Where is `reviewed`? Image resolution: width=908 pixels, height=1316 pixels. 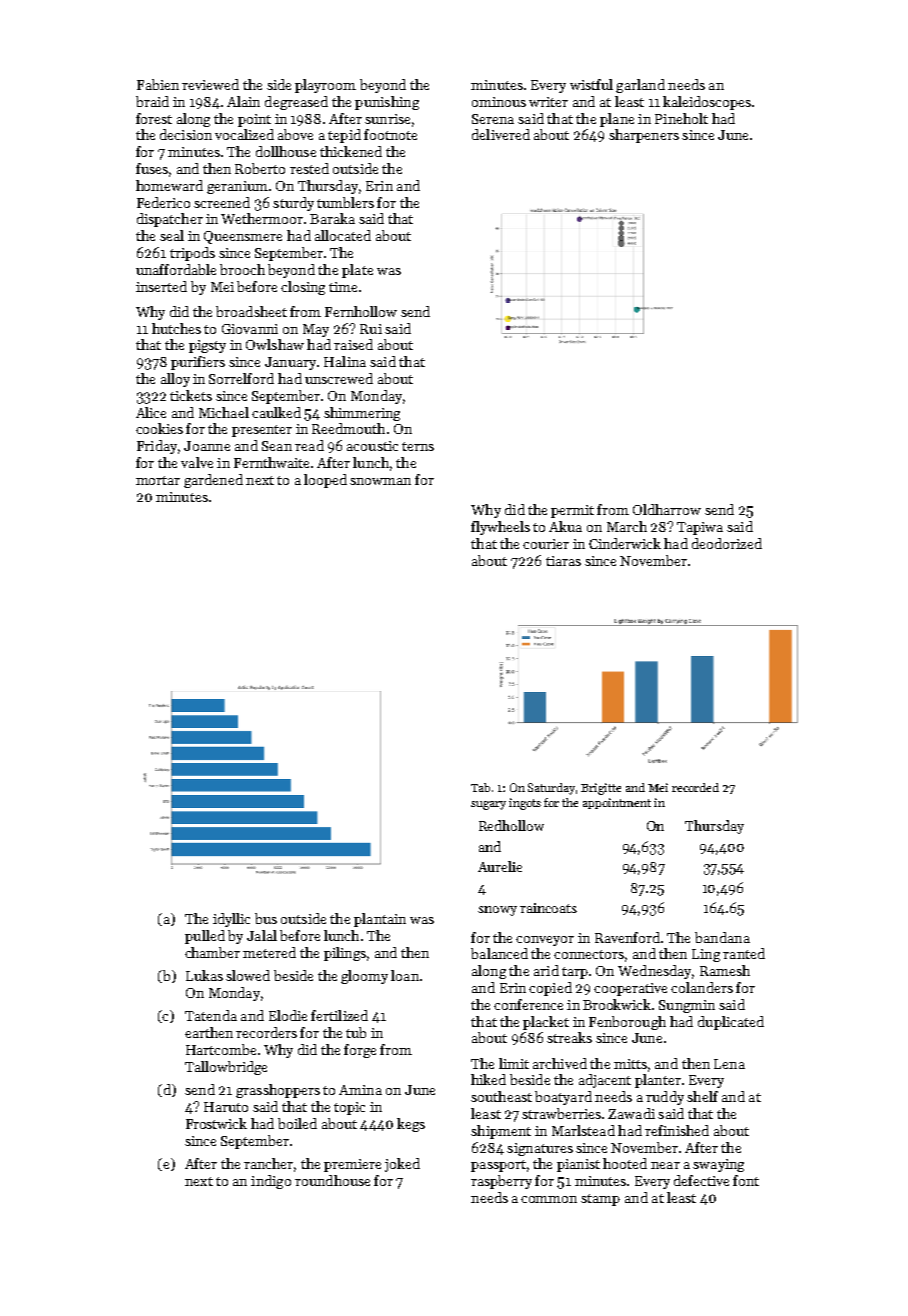 reviewed is located at coordinates (210, 84).
